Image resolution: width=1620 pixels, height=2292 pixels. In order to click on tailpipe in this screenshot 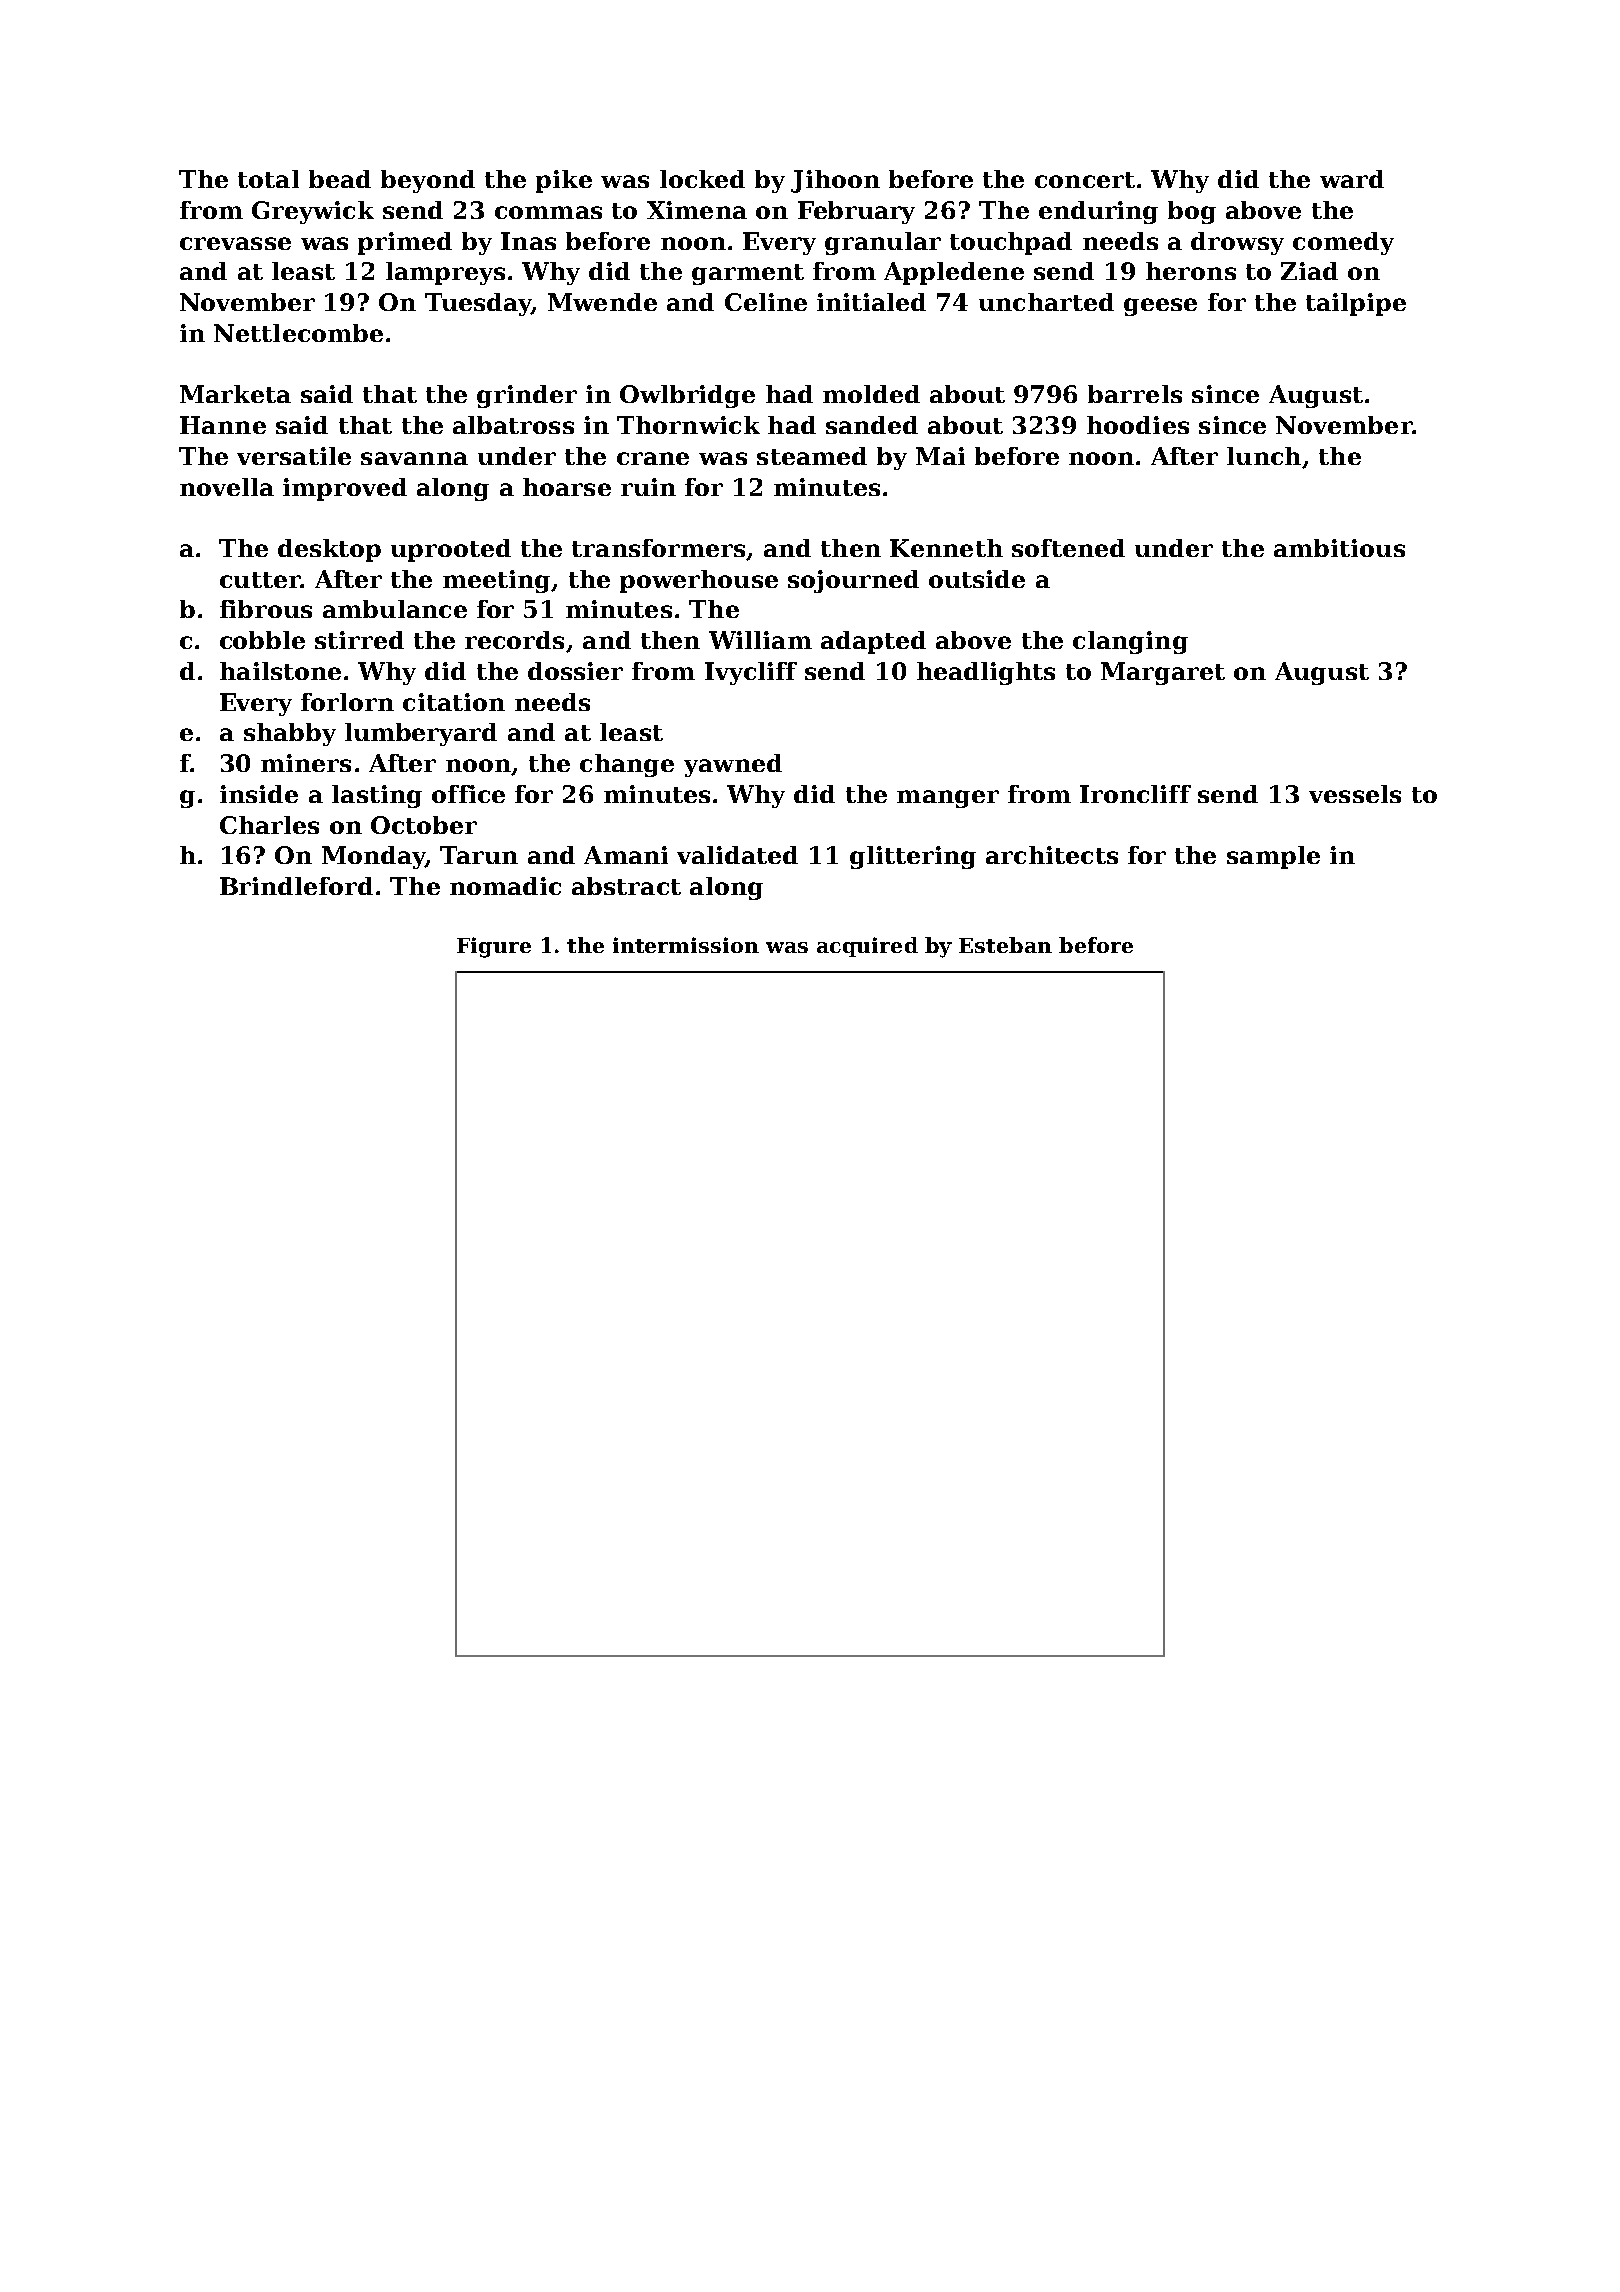, I will do `click(1356, 304)`.
